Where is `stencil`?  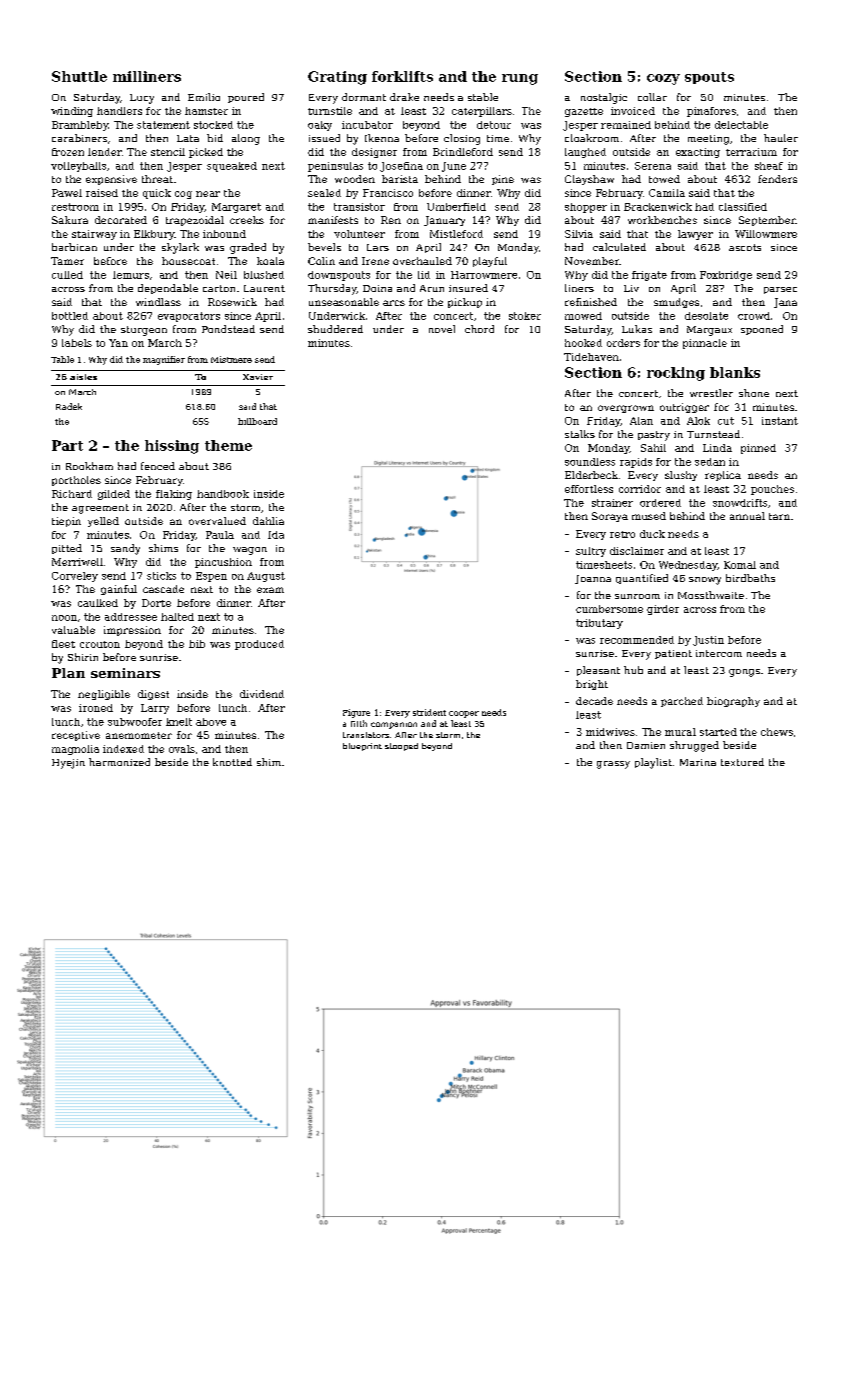
stencil is located at coordinates (168, 152).
